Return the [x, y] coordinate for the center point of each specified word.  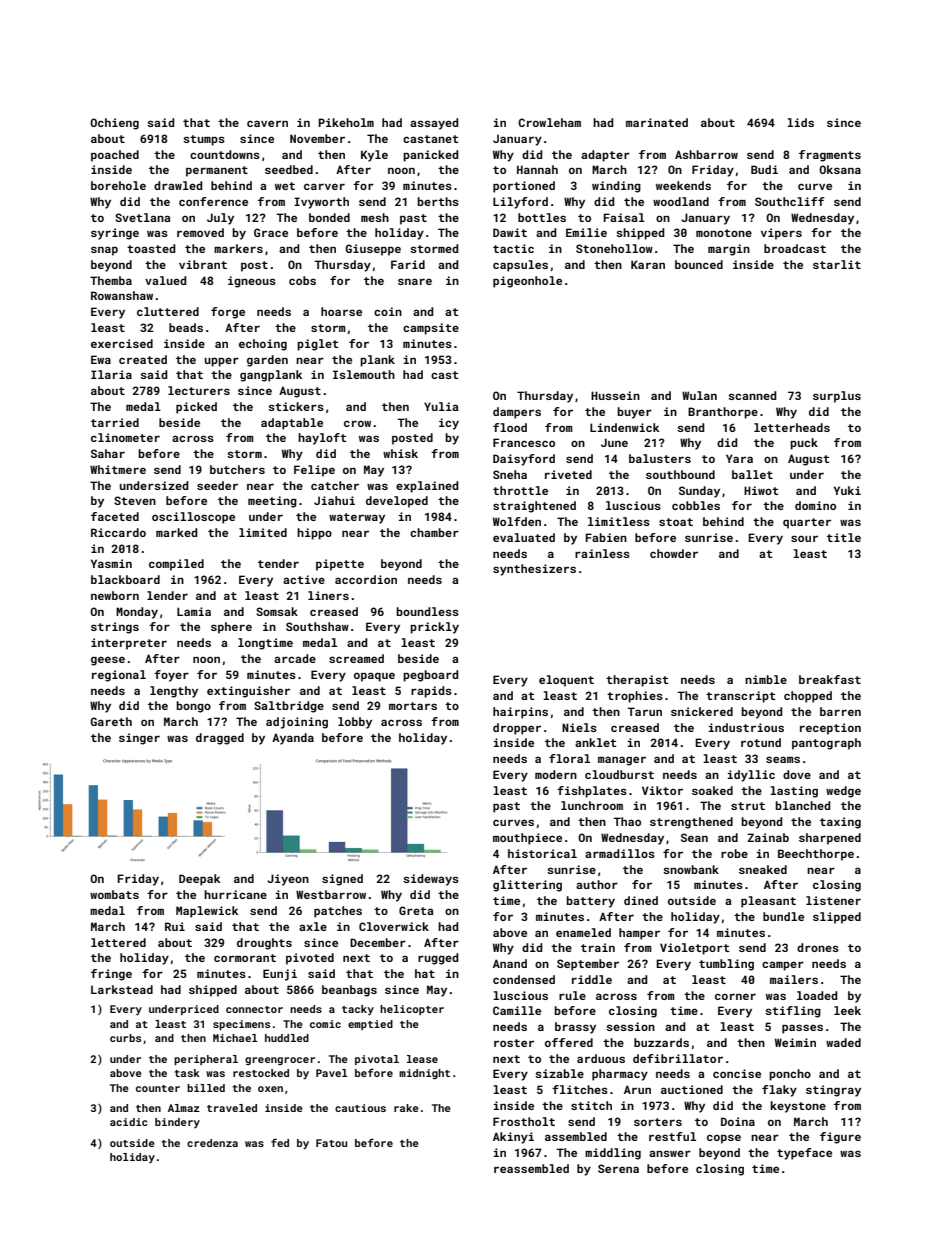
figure [840, 1138]
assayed [434, 124]
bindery [177, 1123]
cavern [267, 123]
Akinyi [513, 1138]
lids [800, 122]
